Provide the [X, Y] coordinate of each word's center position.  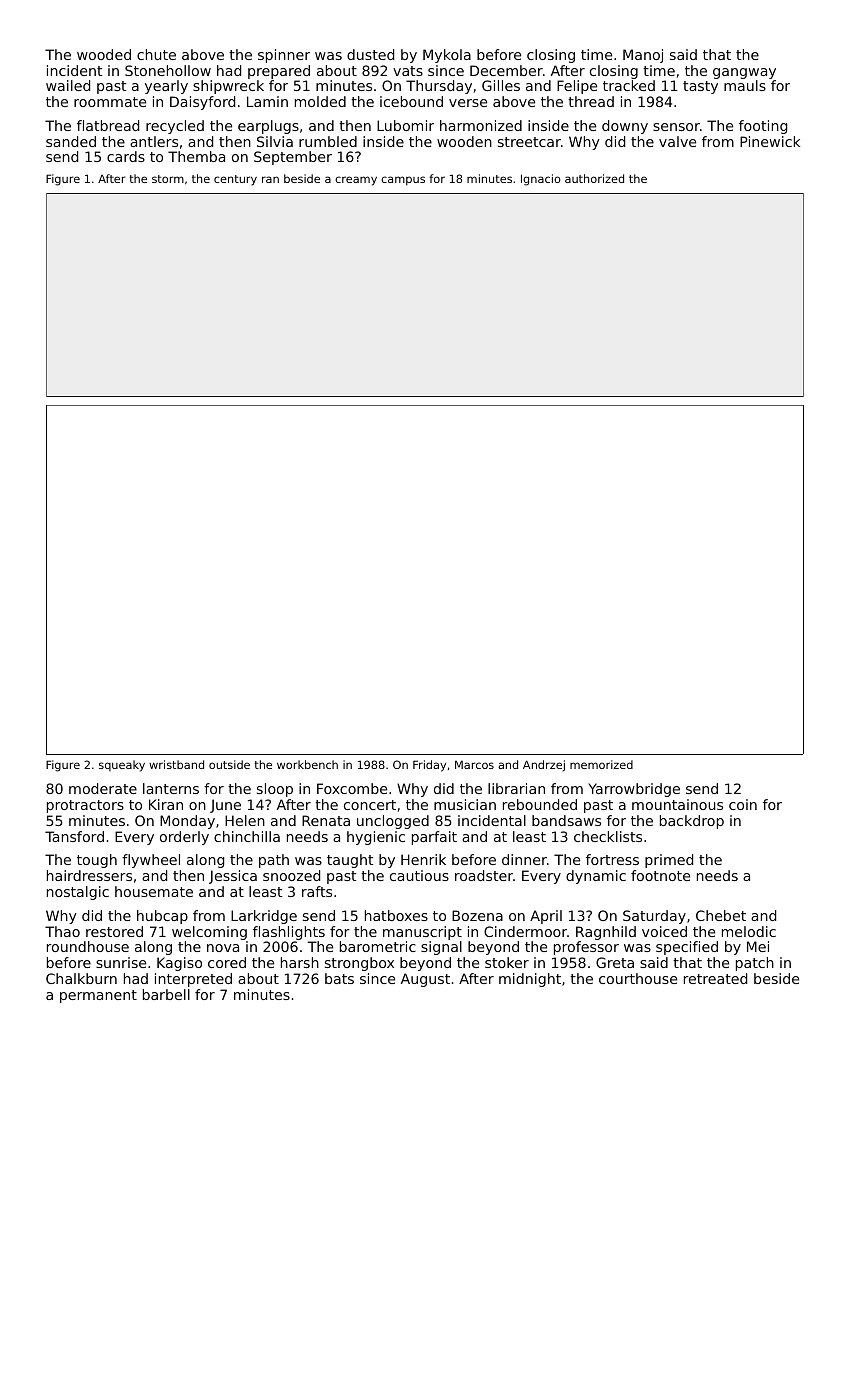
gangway [744, 73]
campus [403, 181]
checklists [608, 836]
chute [156, 54]
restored [114, 931]
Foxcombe [352, 788]
